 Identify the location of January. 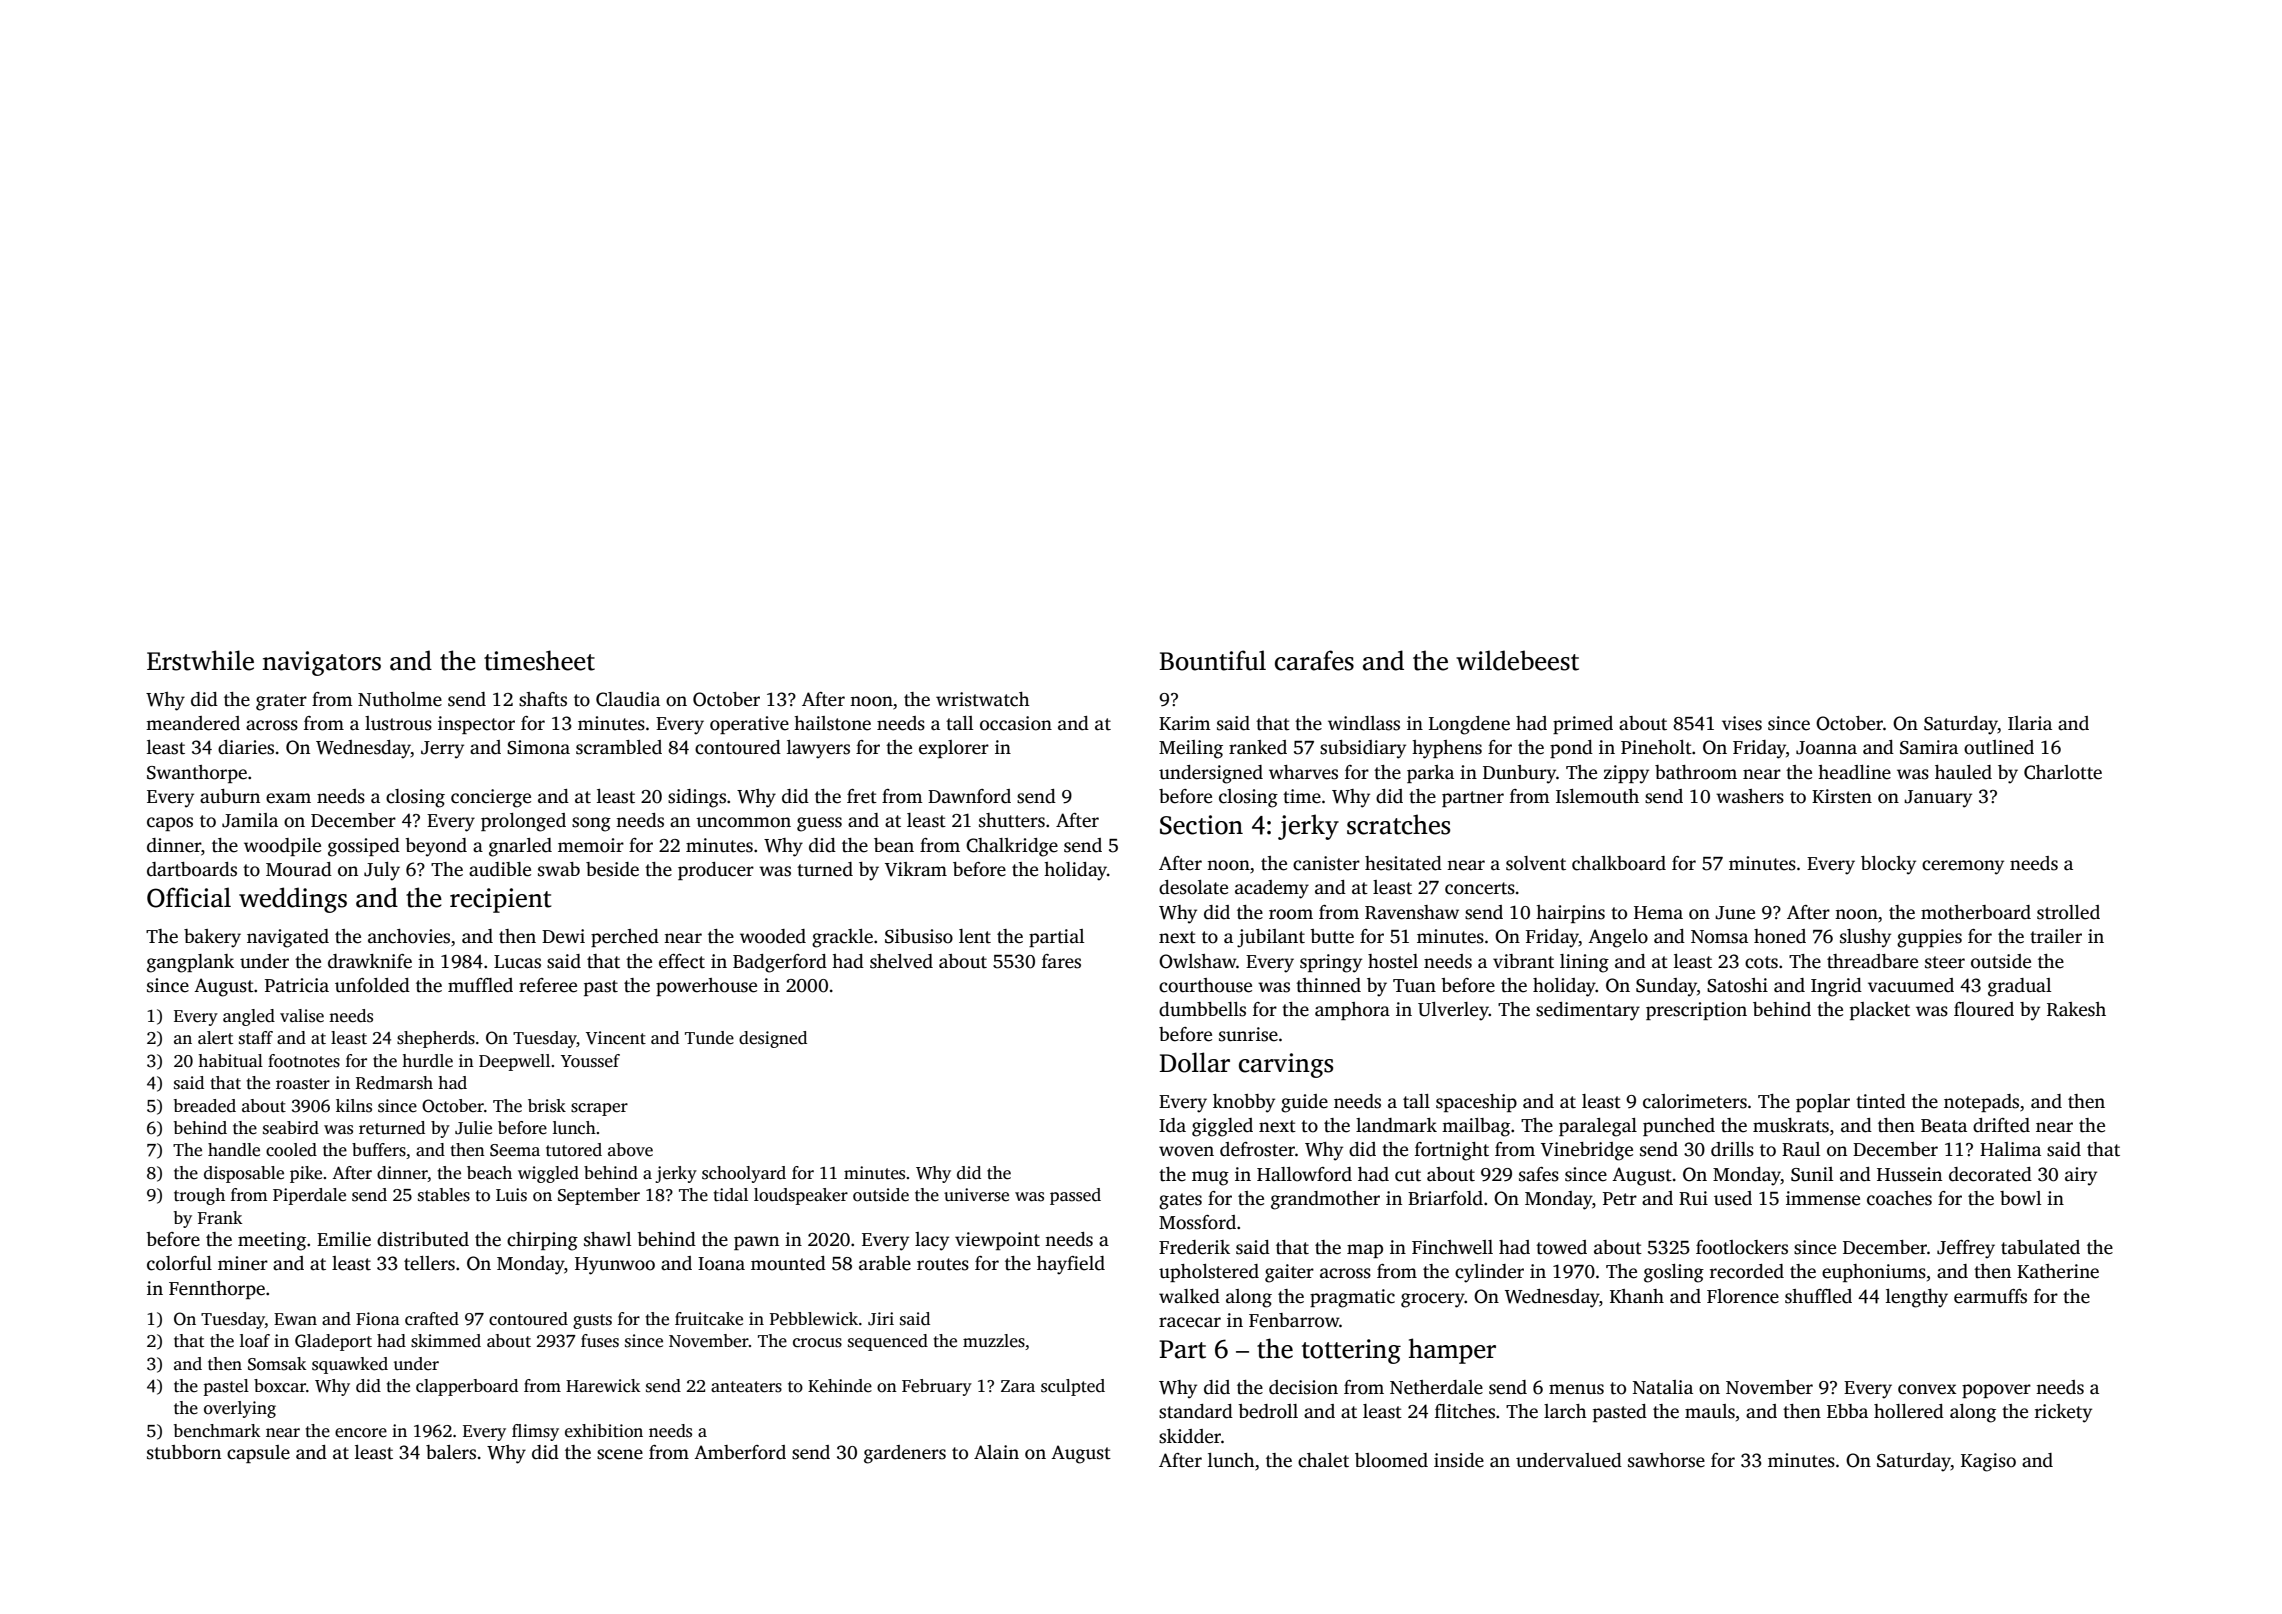
(1938, 799).
